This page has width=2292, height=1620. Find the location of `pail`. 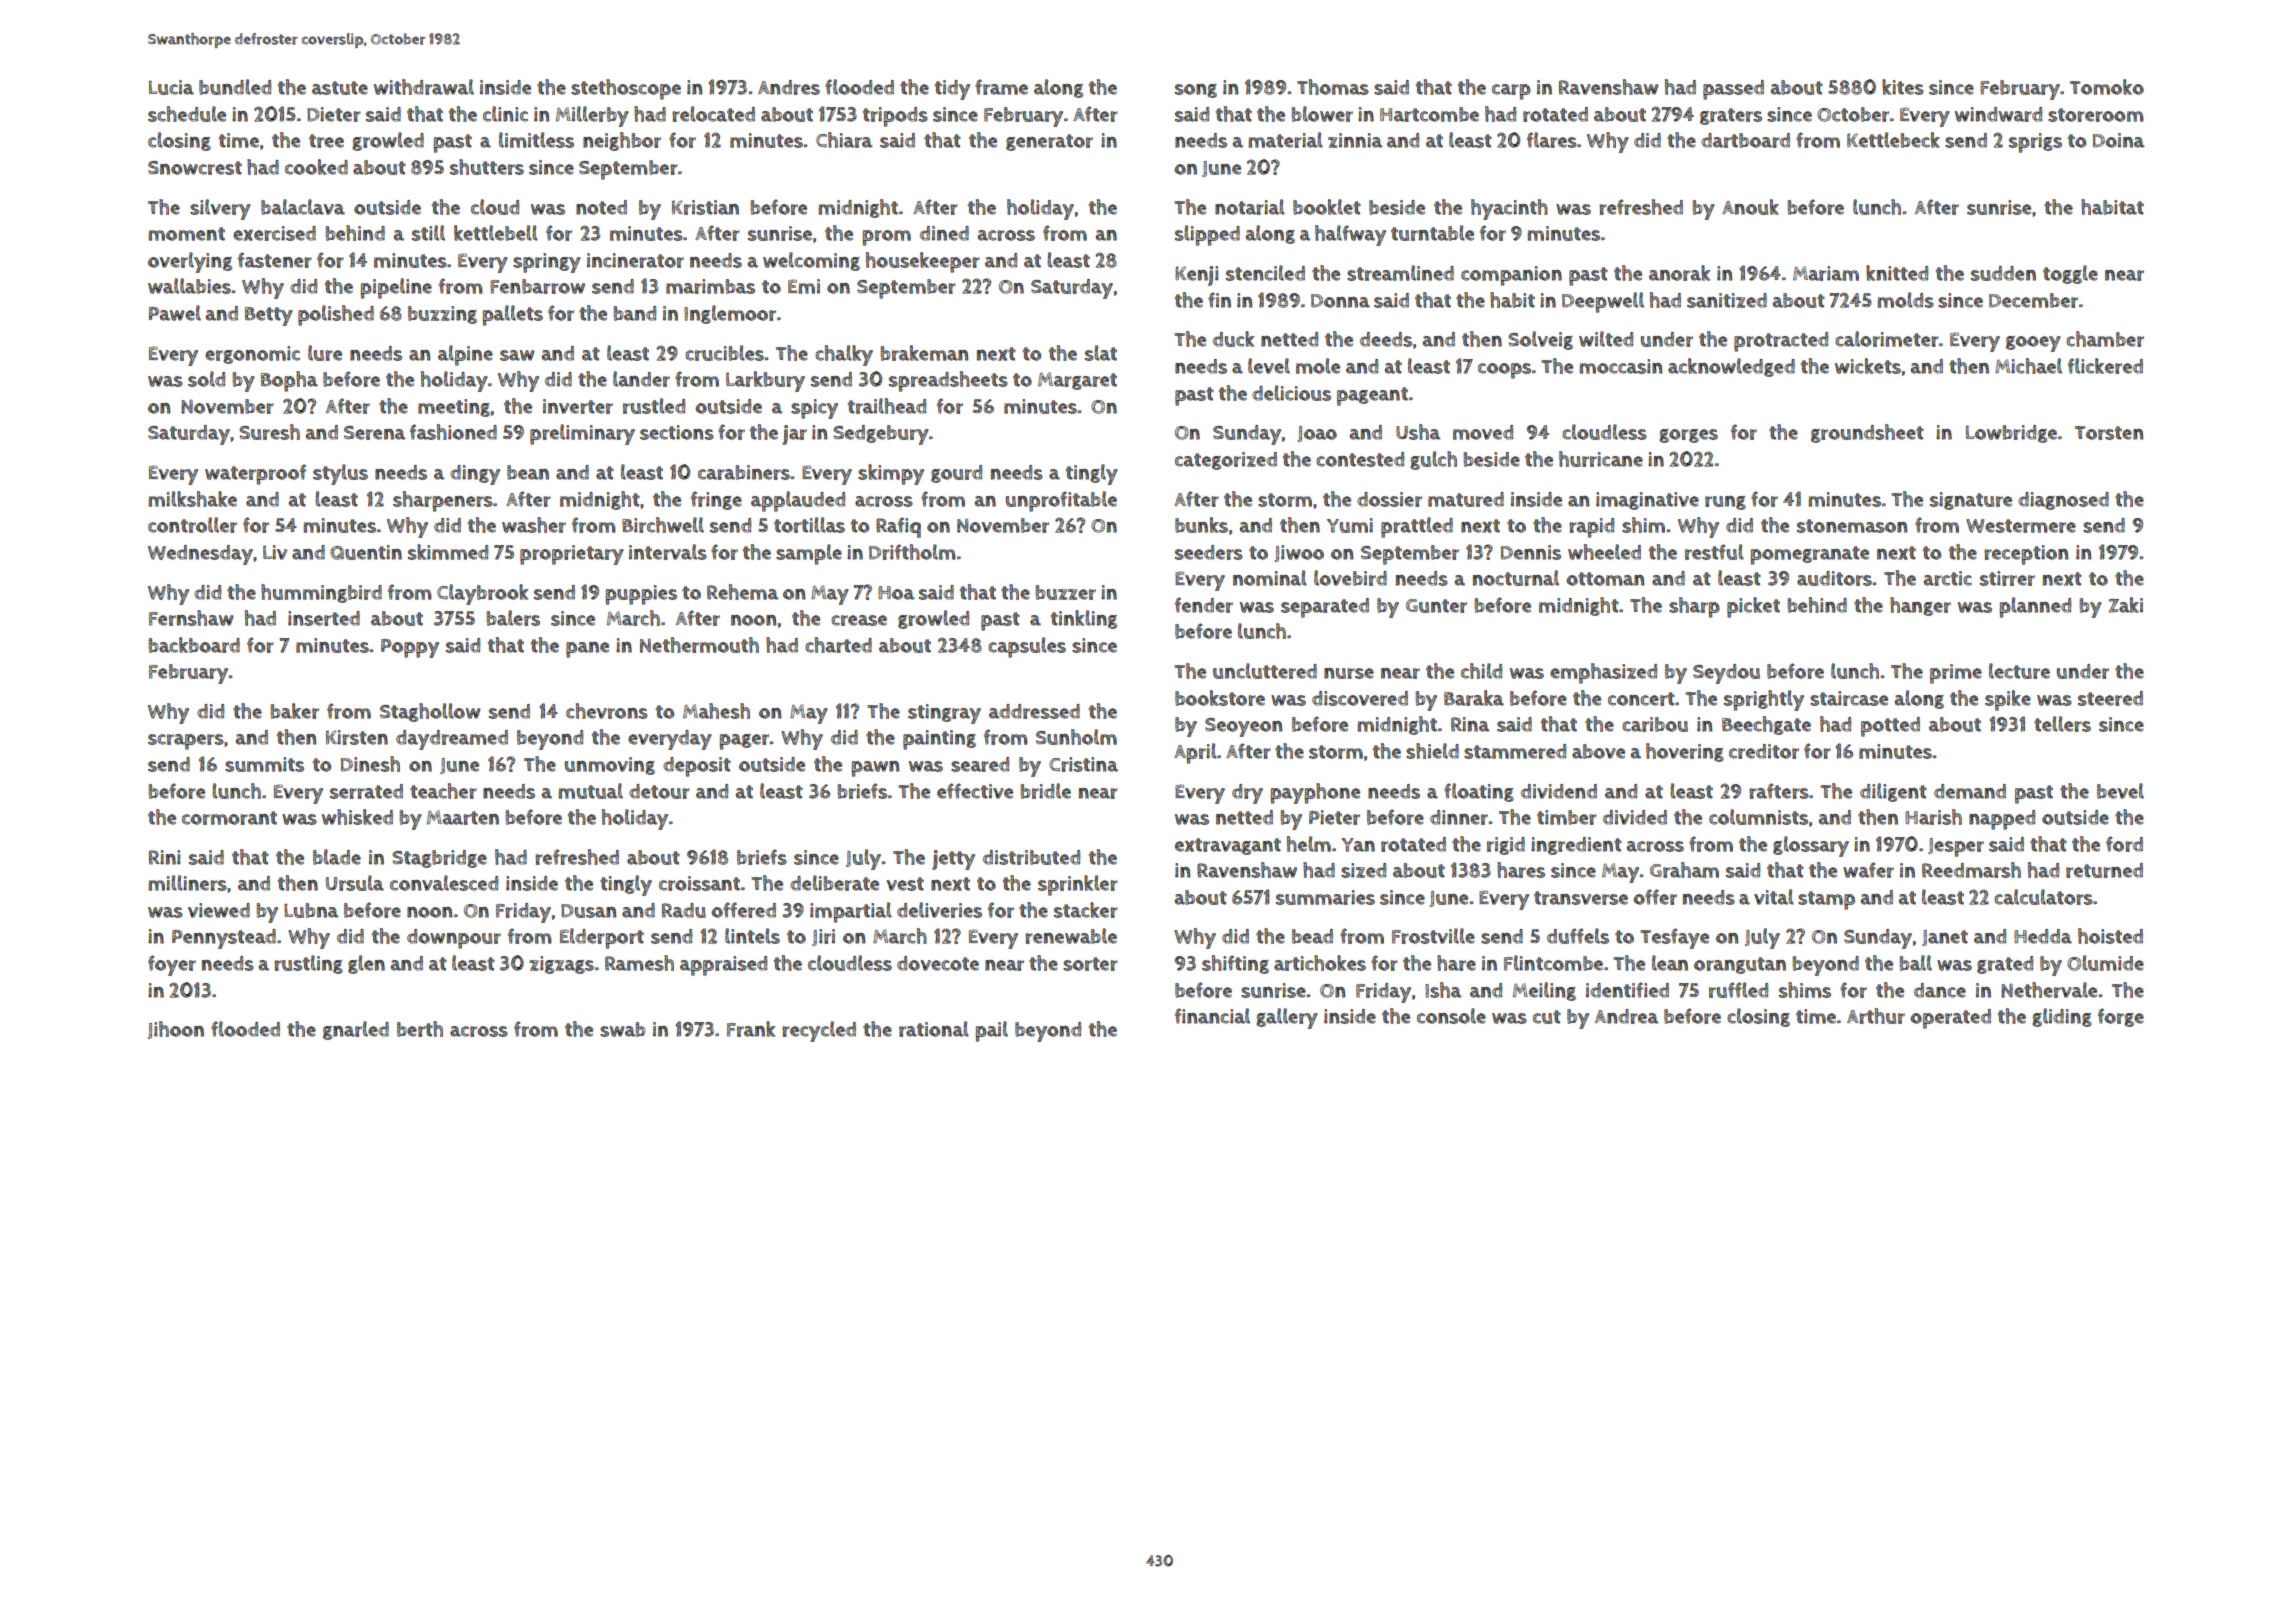

pail is located at coordinates (991, 1031).
